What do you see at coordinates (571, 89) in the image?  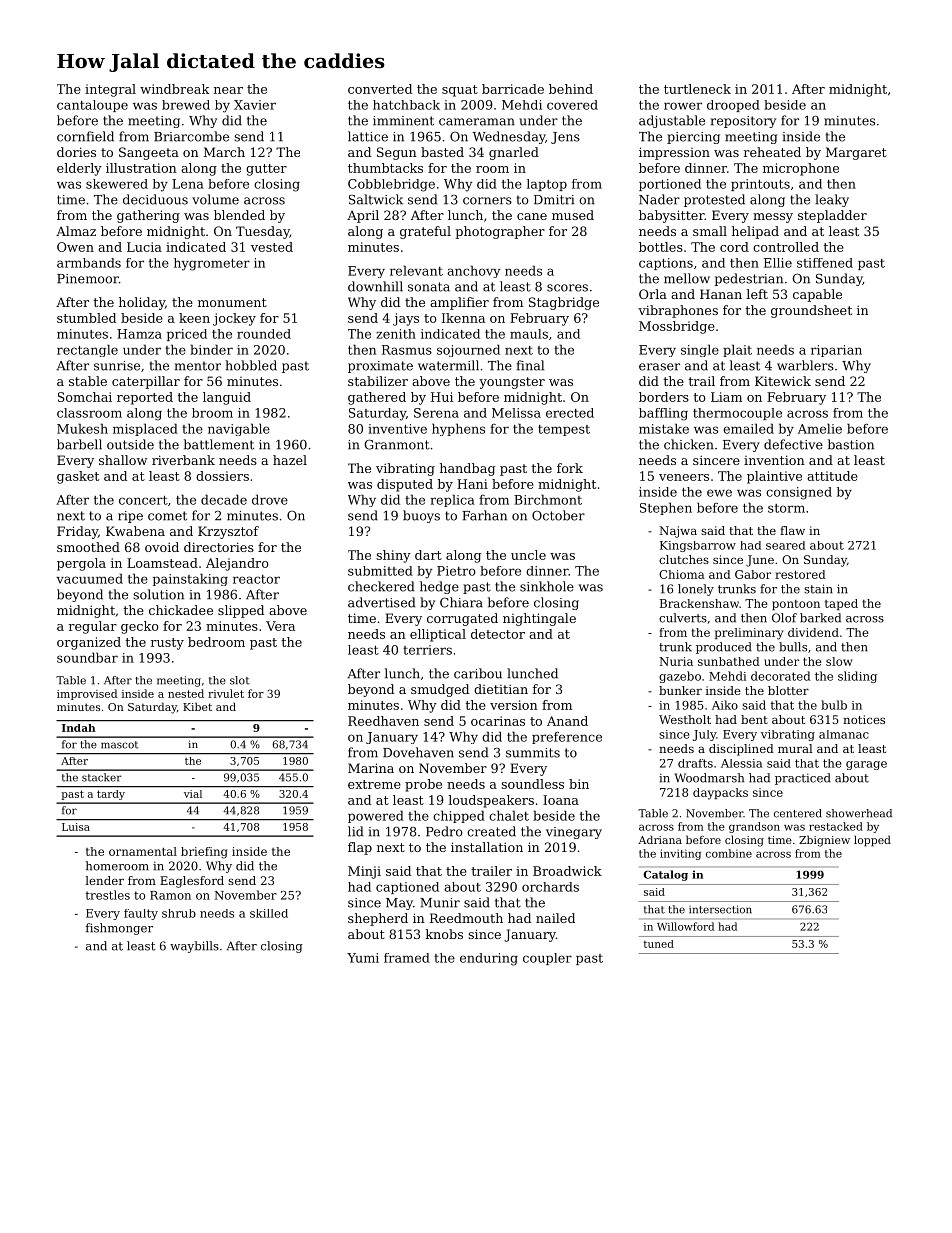 I see `behind` at bounding box center [571, 89].
